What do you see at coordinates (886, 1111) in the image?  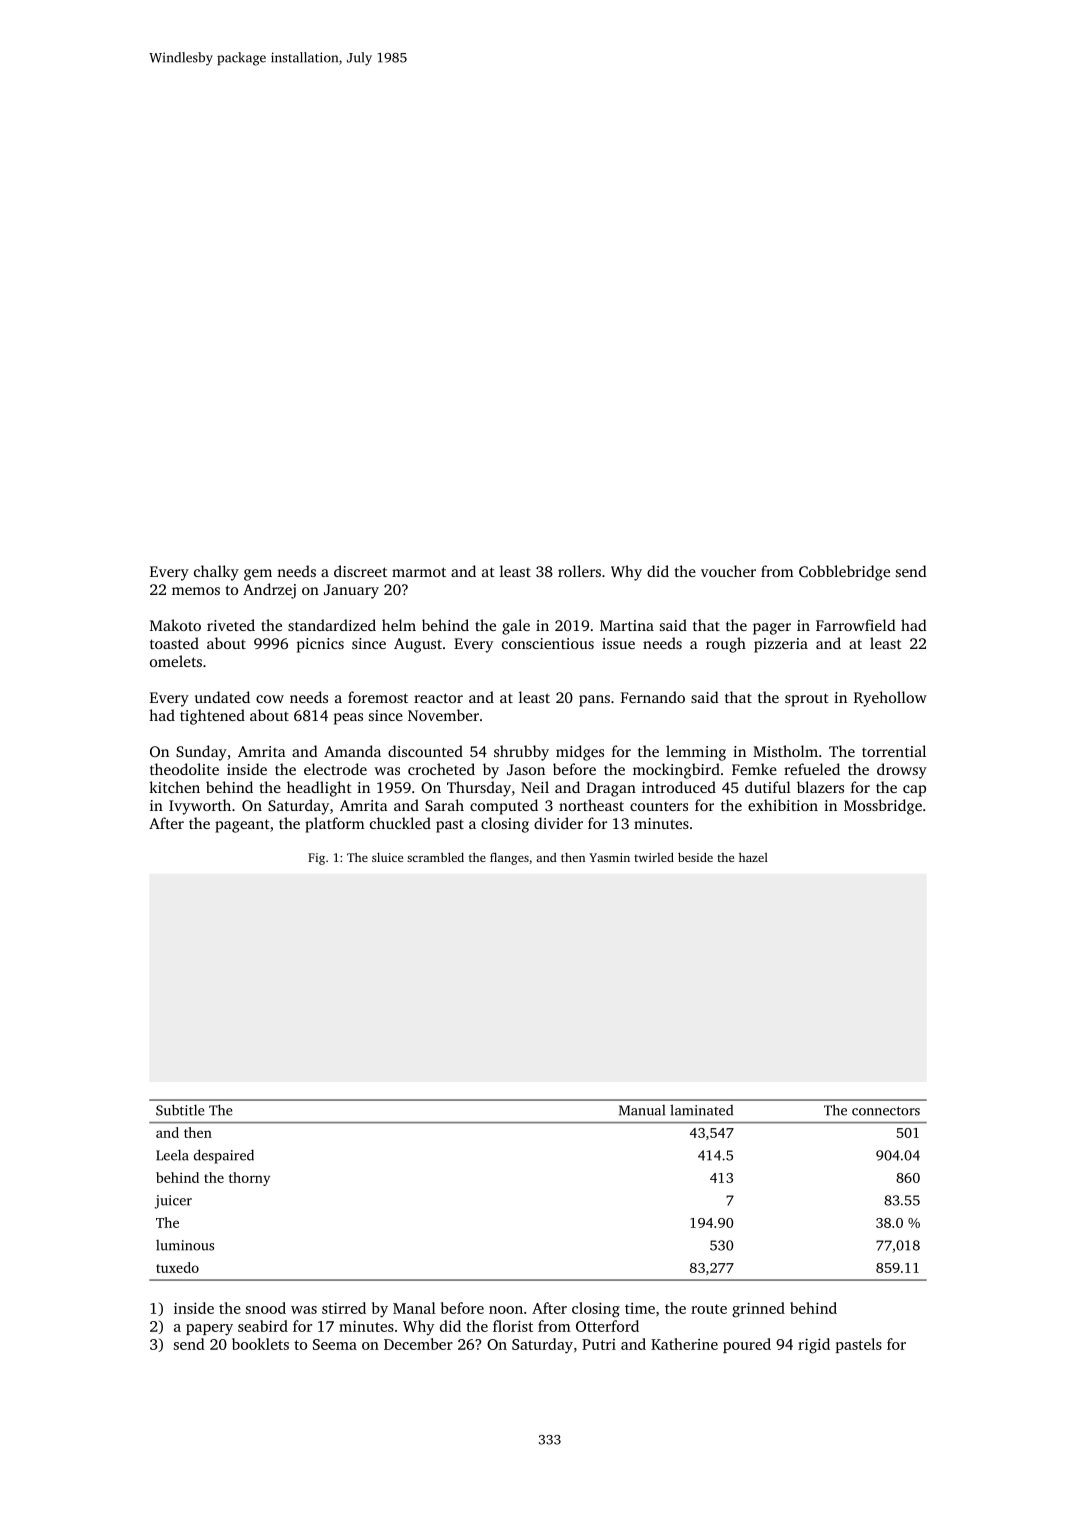 I see `connectors` at bounding box center [886, 1111].
